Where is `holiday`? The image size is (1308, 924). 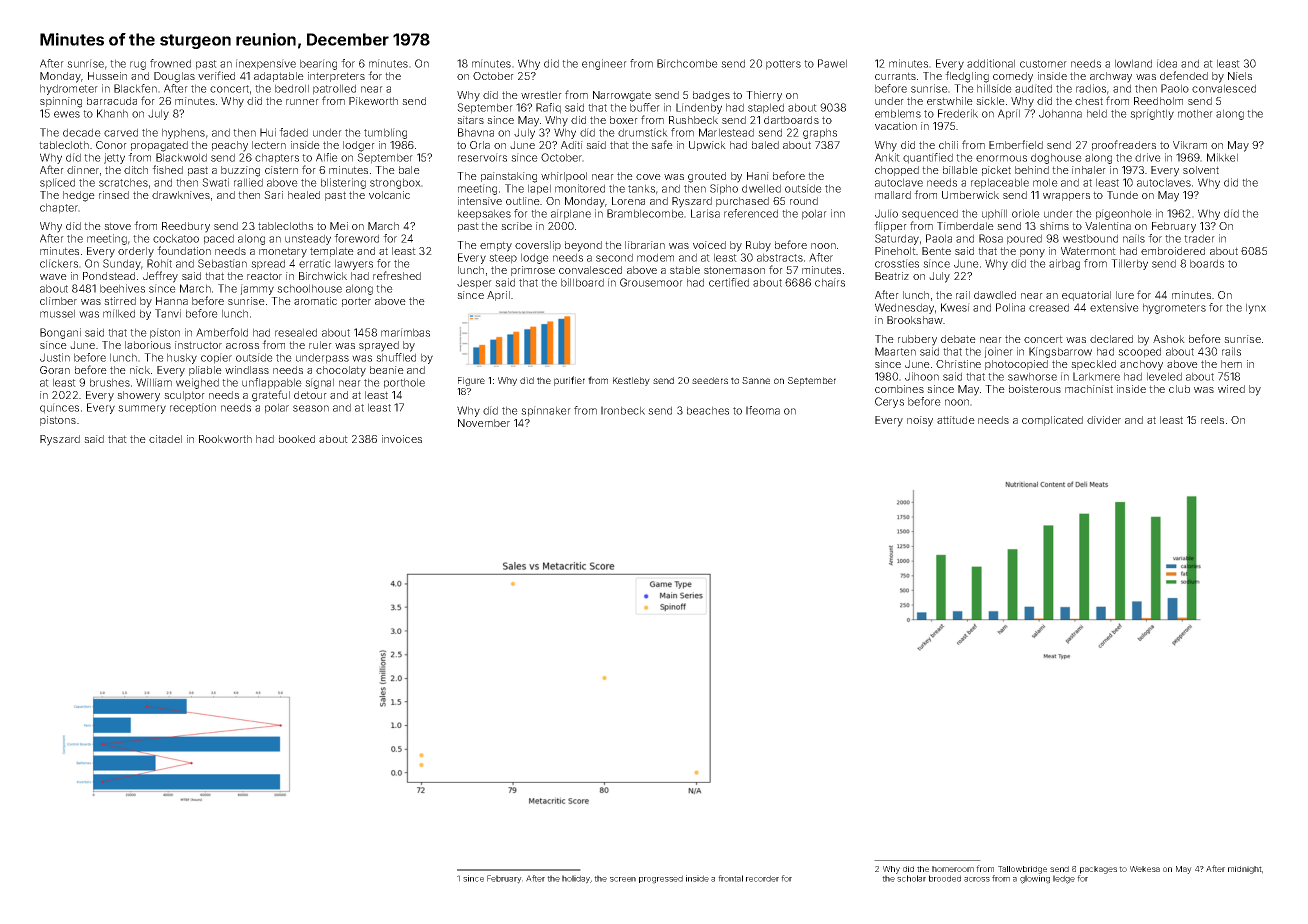
holiday is located at coordinates (576, 879).
